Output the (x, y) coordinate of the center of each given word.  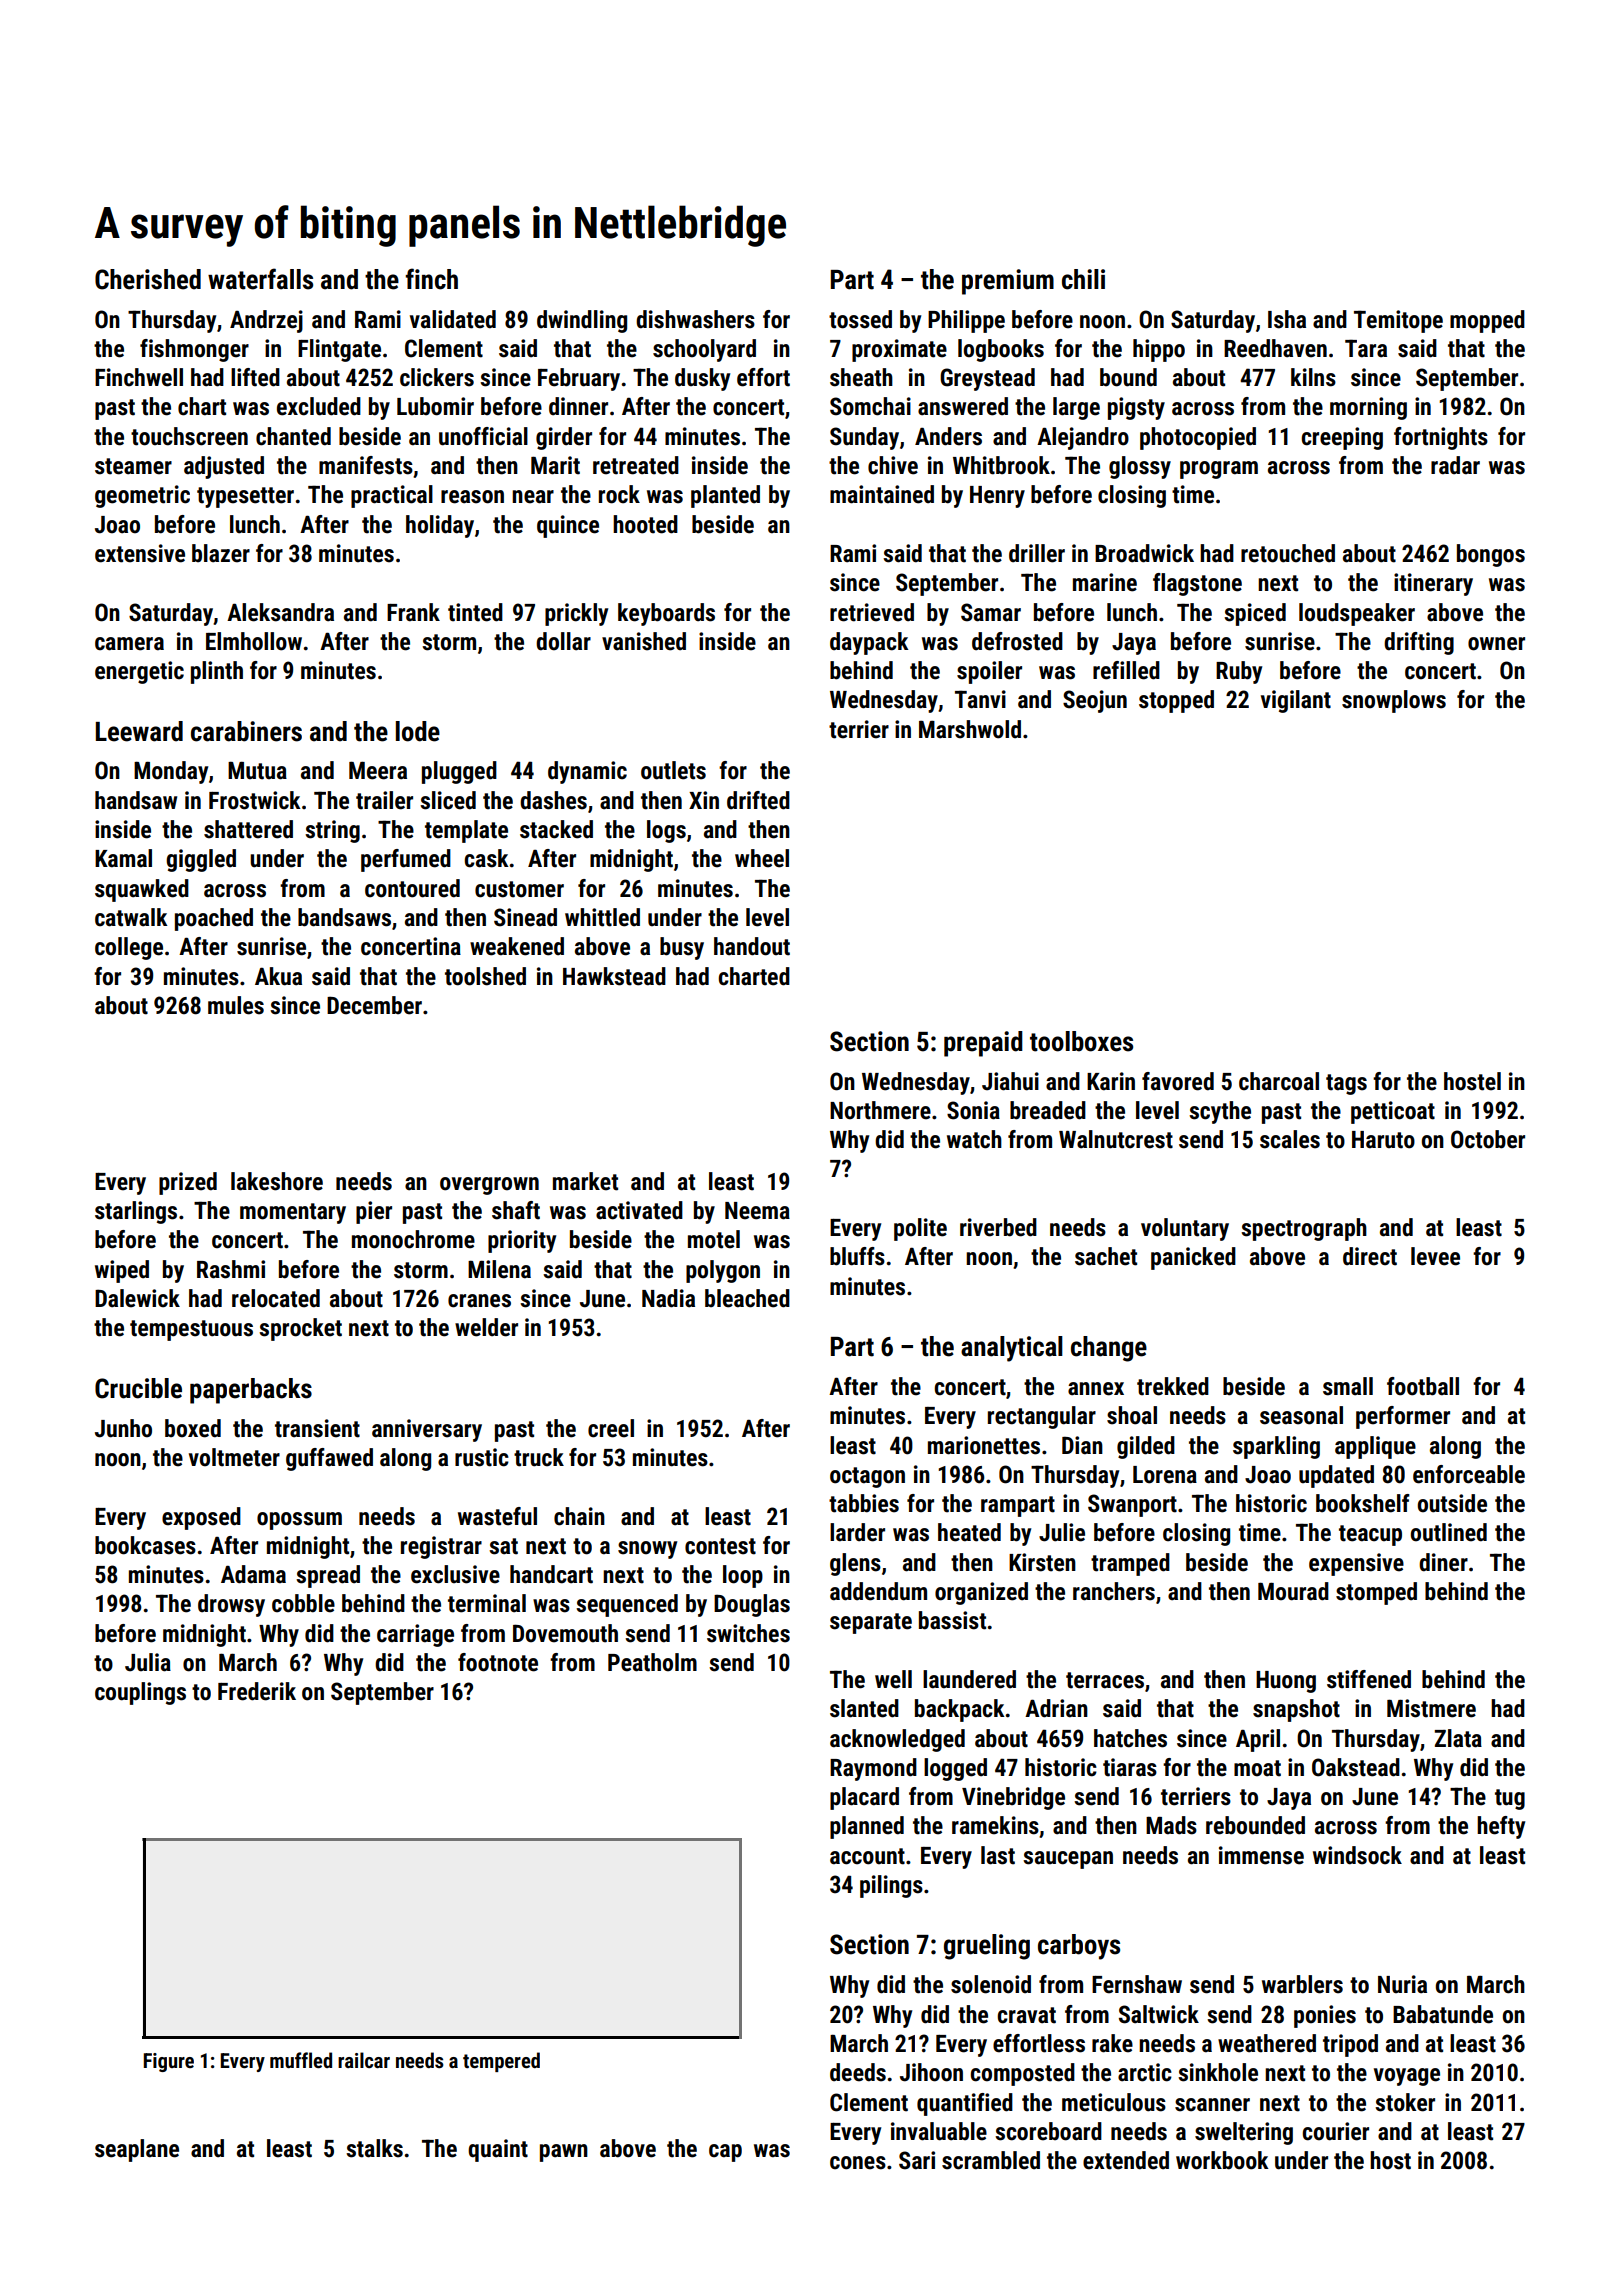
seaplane (137, 2150)
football (1423, 1386)
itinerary (1433, 584)
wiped (122, 1271)
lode (418, 731)
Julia (148, 1662)
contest (720, 1546)
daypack (869, 643)
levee (1435, 1256)
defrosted (1017, 641)
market (585, 1181)
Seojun (1095, 701)
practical (392, 496)
